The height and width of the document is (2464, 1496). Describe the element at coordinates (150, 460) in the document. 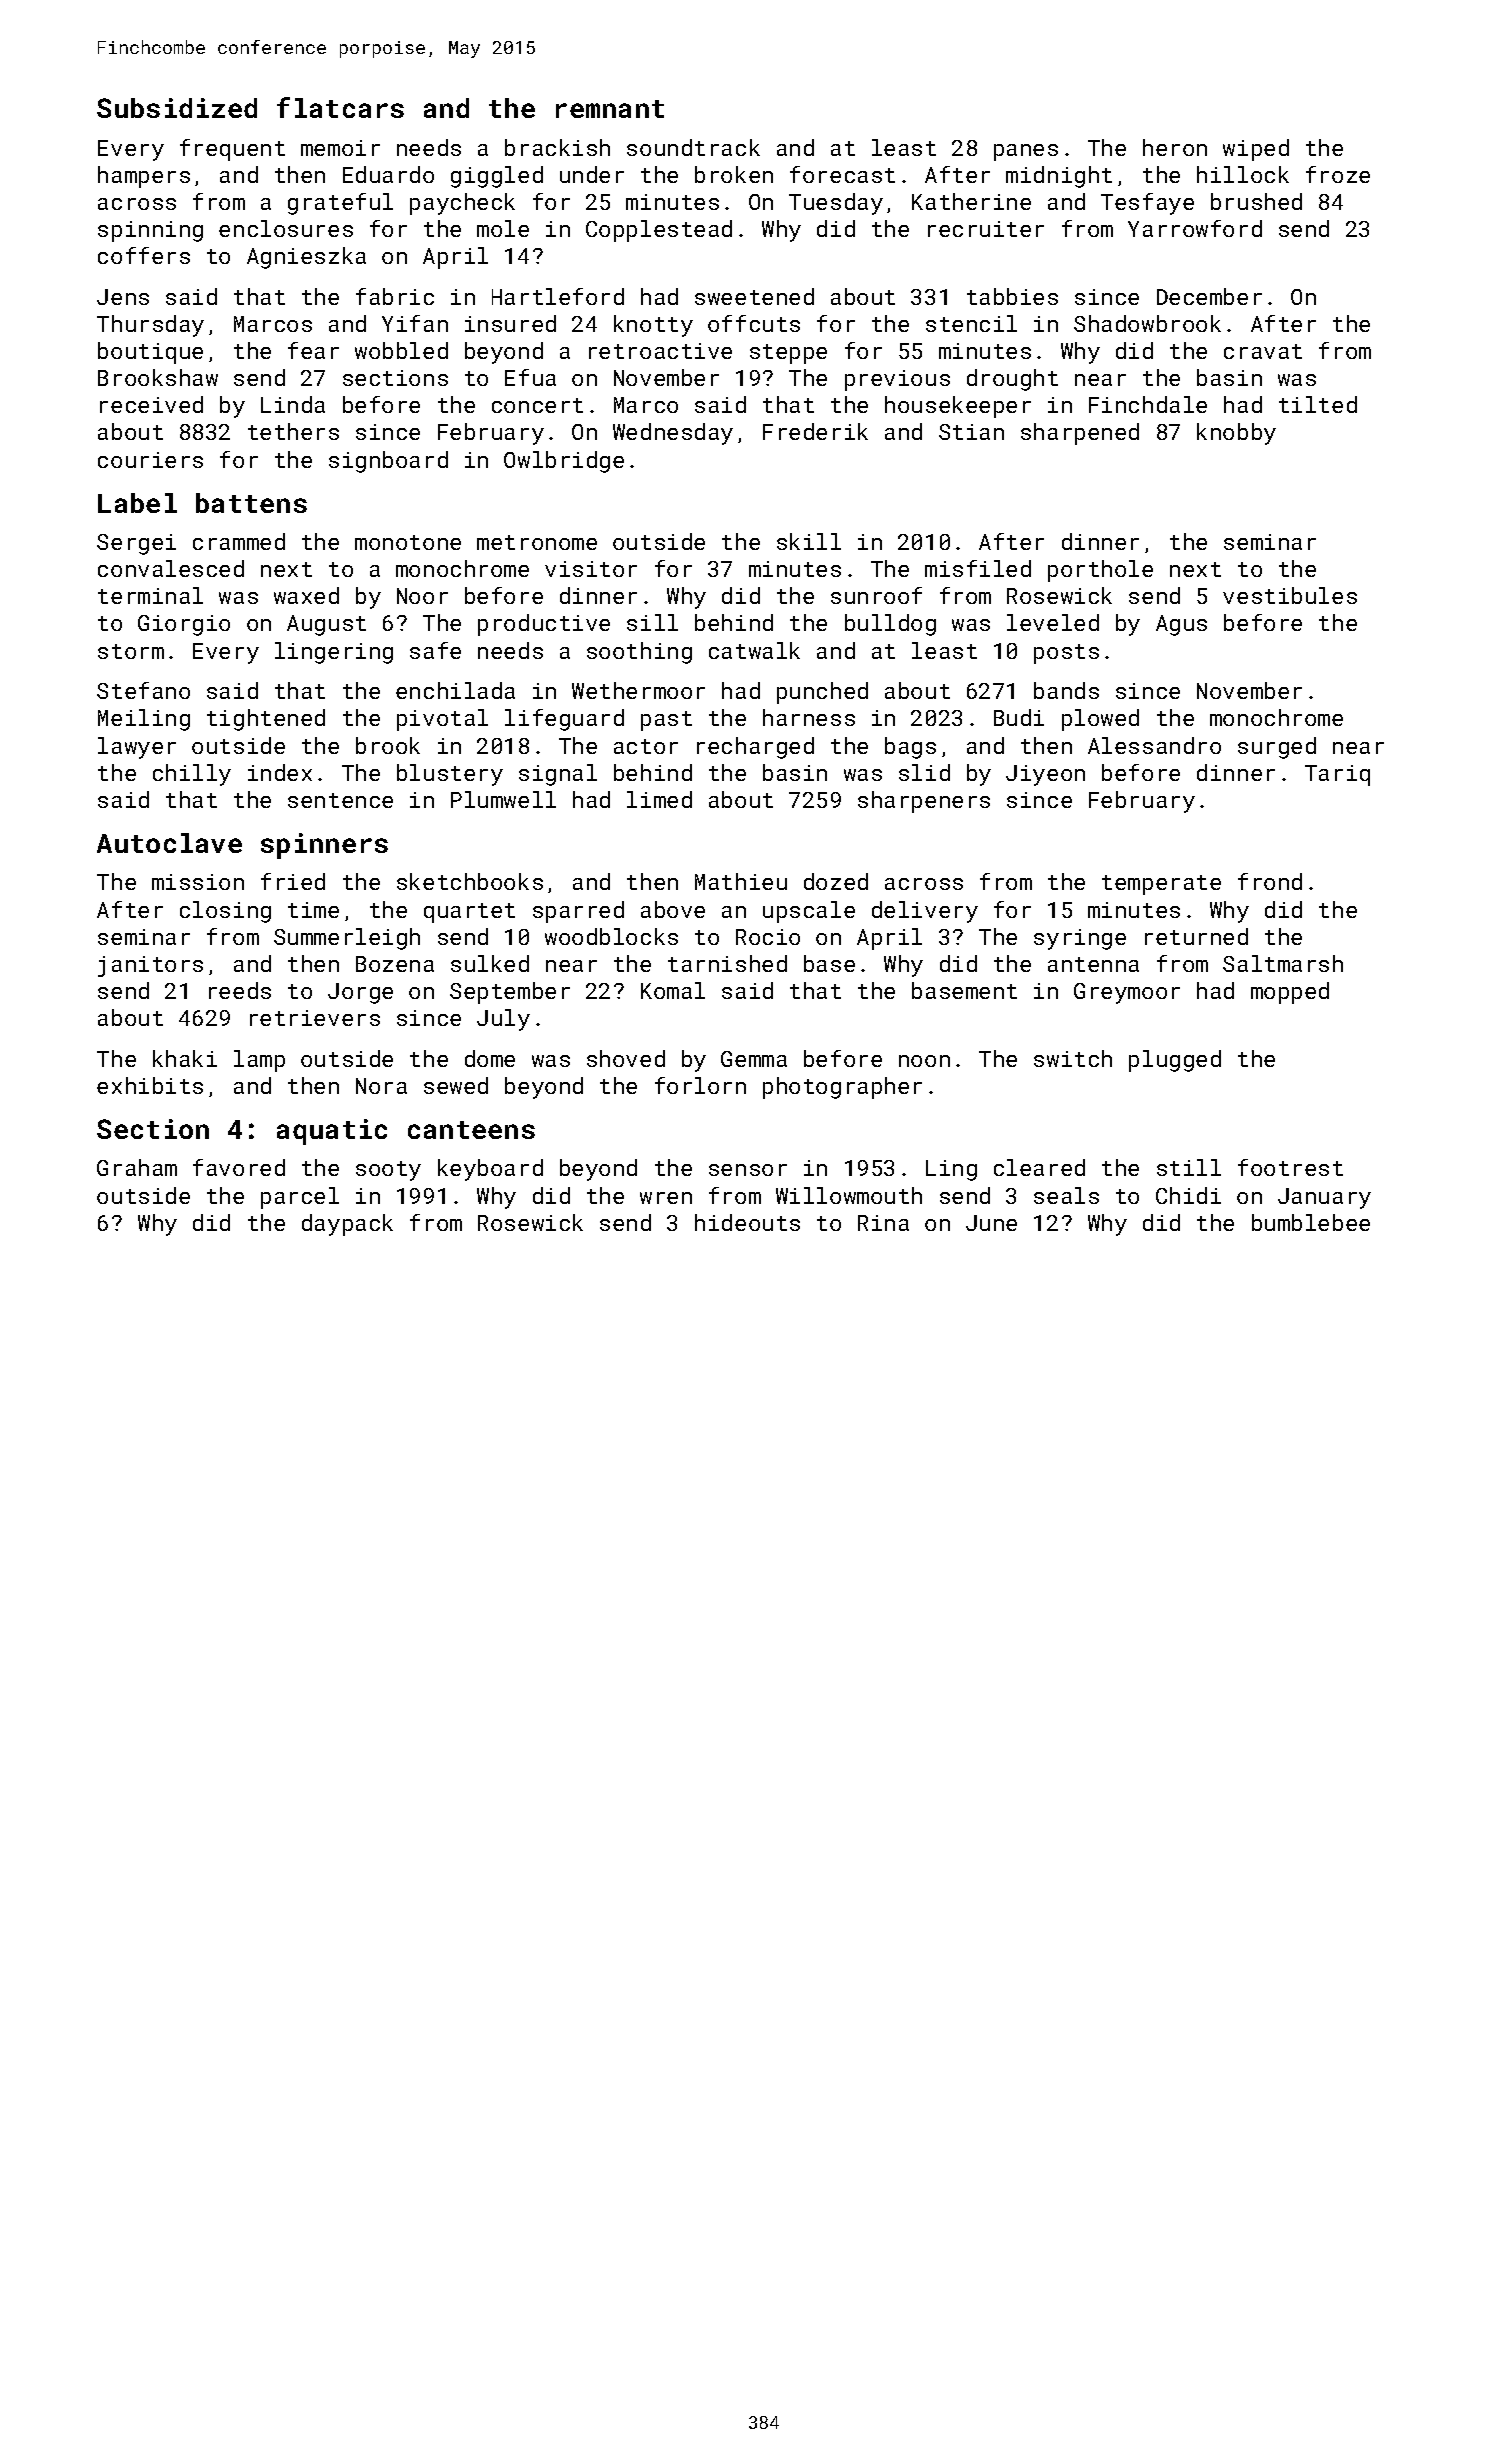

I see `couriers` at that location.
